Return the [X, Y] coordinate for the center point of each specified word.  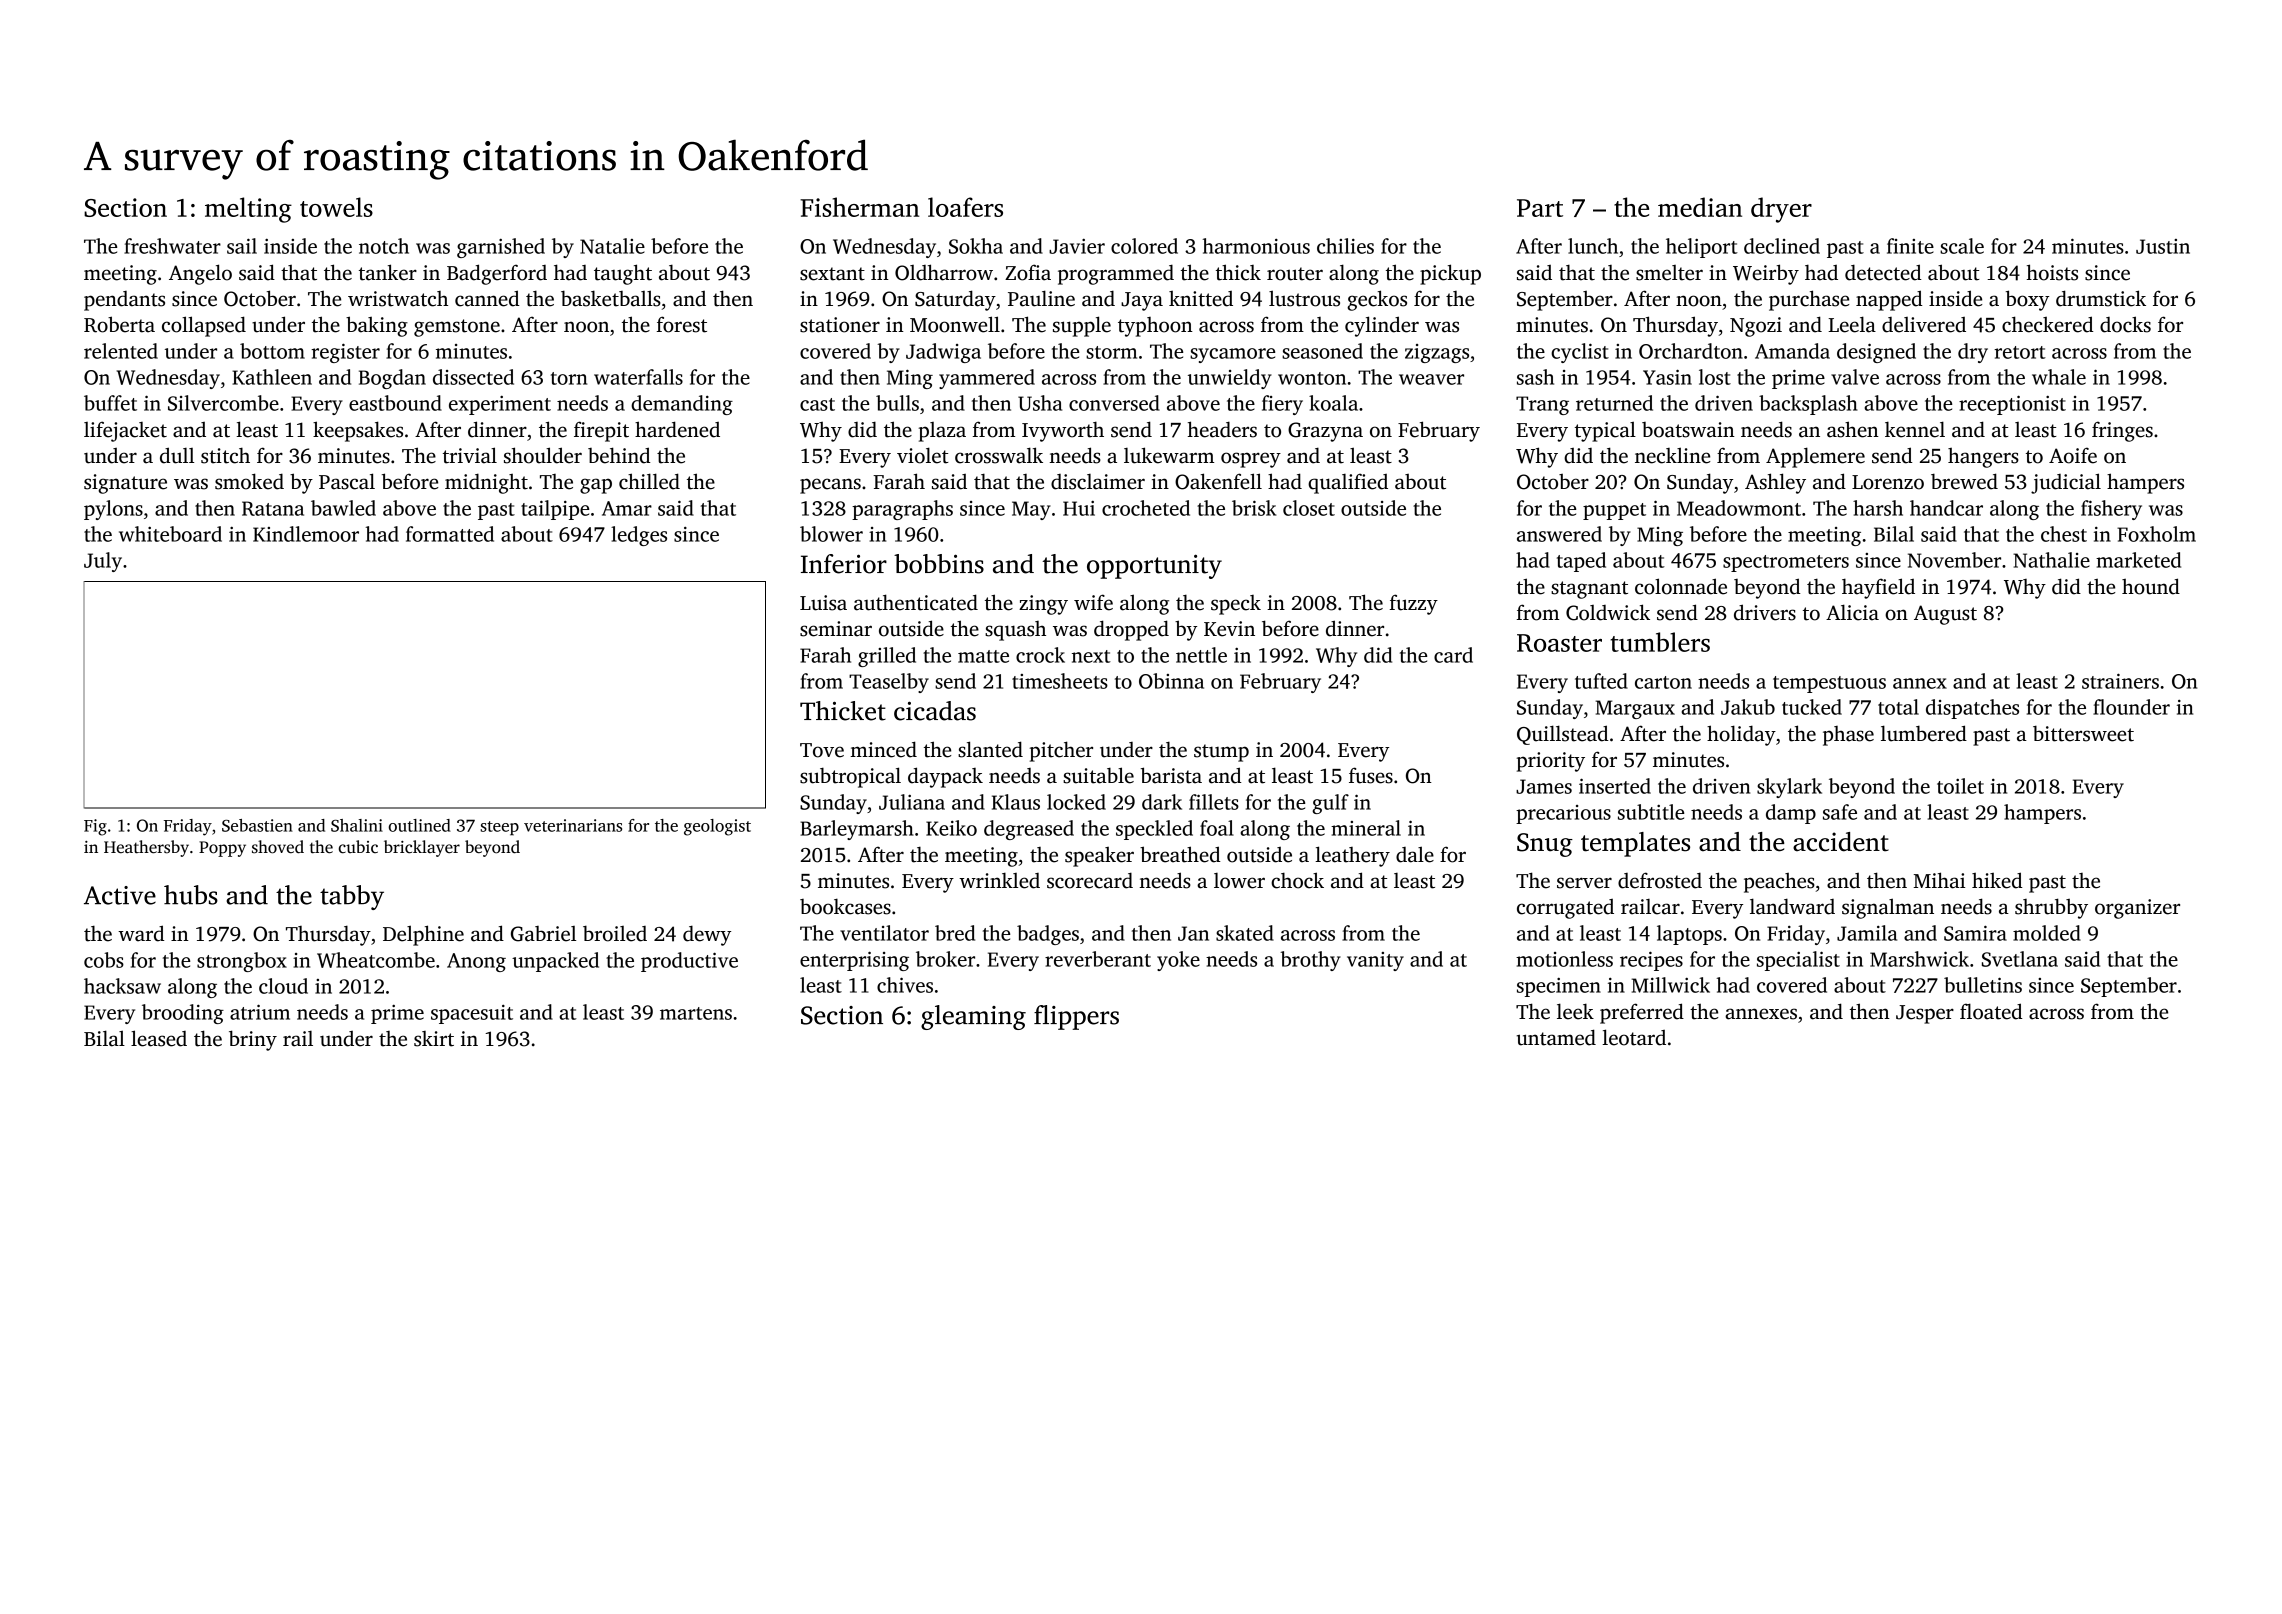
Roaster [1559, 643]
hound [2151, 586]
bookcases [845, 906]
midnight [486, 483]
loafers [965, 207]
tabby [352, 897]
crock [1040, 655]
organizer [2137, 909]
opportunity [1154, 566]
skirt [434, 1039]
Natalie [612, 246]
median [1700, 207]
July [103, 562]
